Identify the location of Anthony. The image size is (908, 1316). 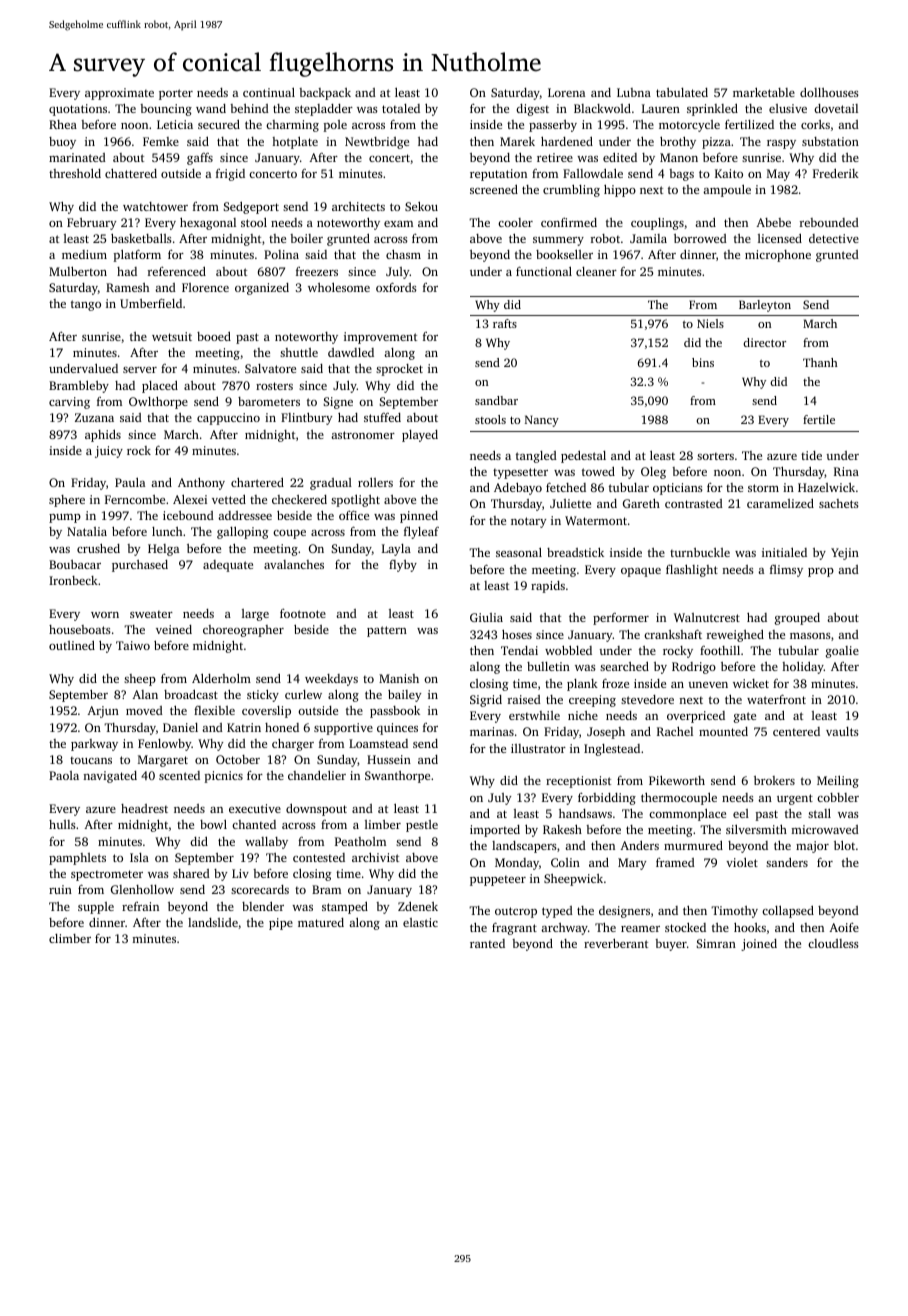
(201, 483).
